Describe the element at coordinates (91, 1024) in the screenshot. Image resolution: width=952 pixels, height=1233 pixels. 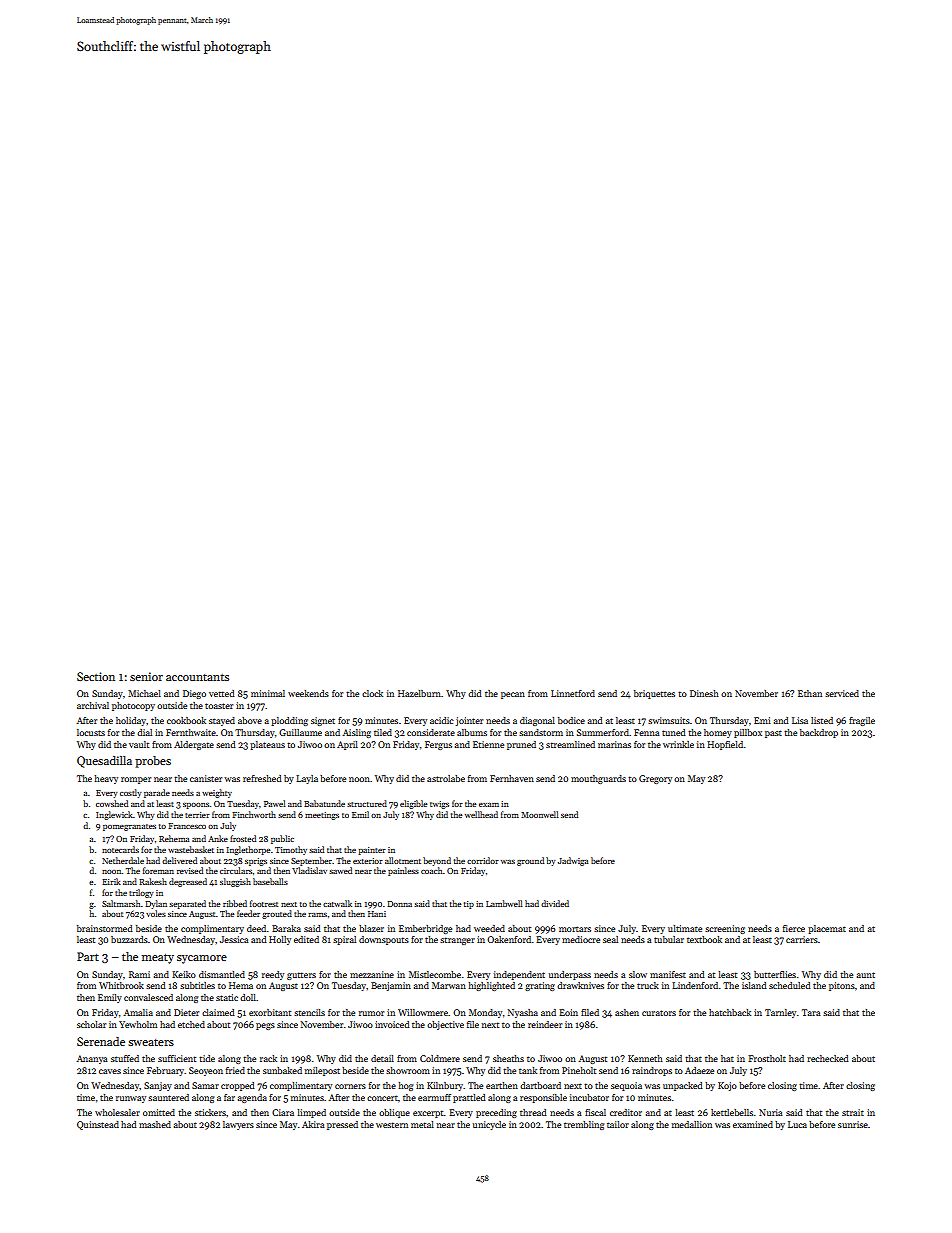
I see `scholar` at that location.
